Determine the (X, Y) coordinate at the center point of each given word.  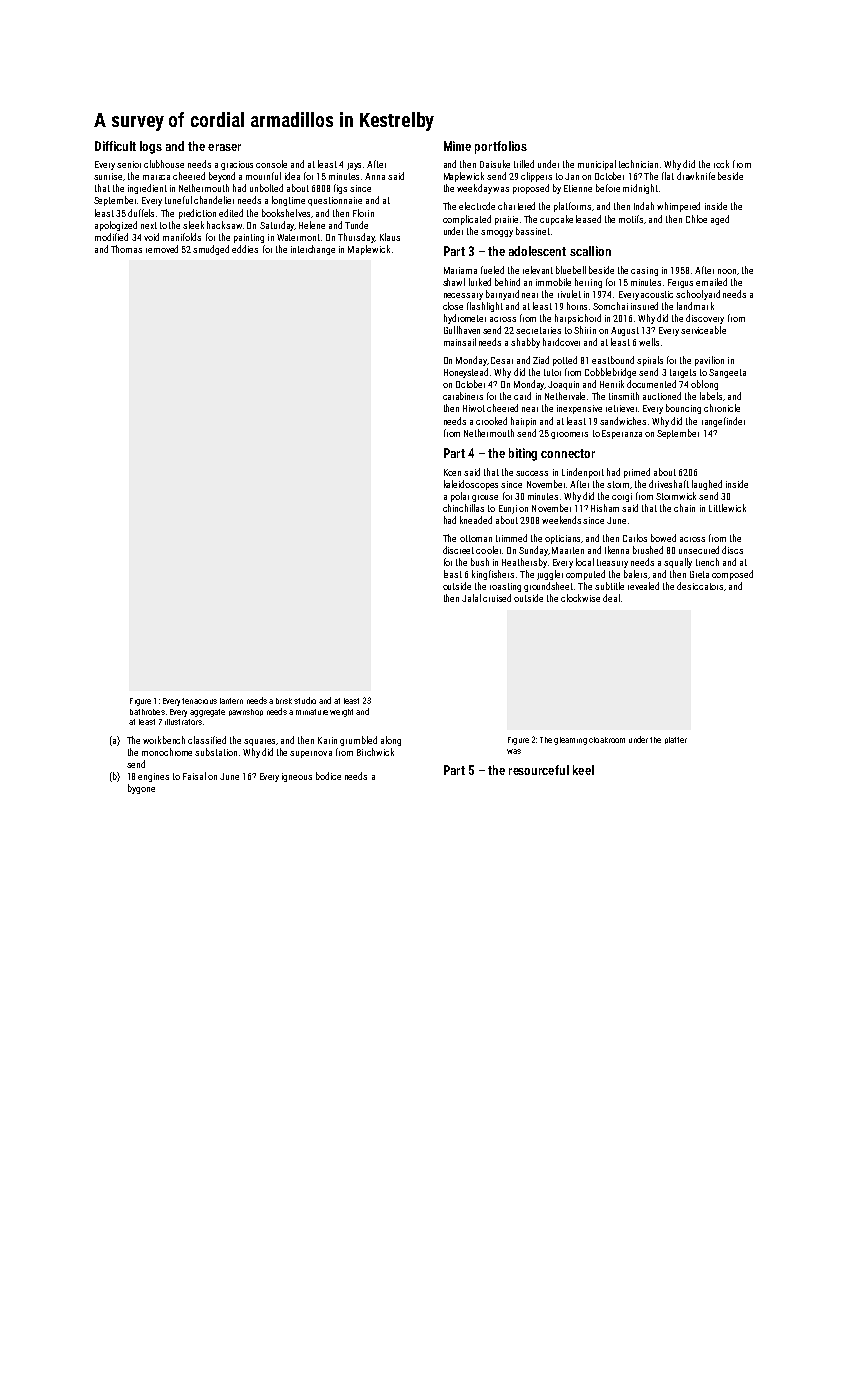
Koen (452, 472)
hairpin (523, 422)
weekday (474, 189)
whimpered (678, 207)
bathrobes (147, 712)
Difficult (115, 146)
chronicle (722, 408)
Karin (327, 740)
